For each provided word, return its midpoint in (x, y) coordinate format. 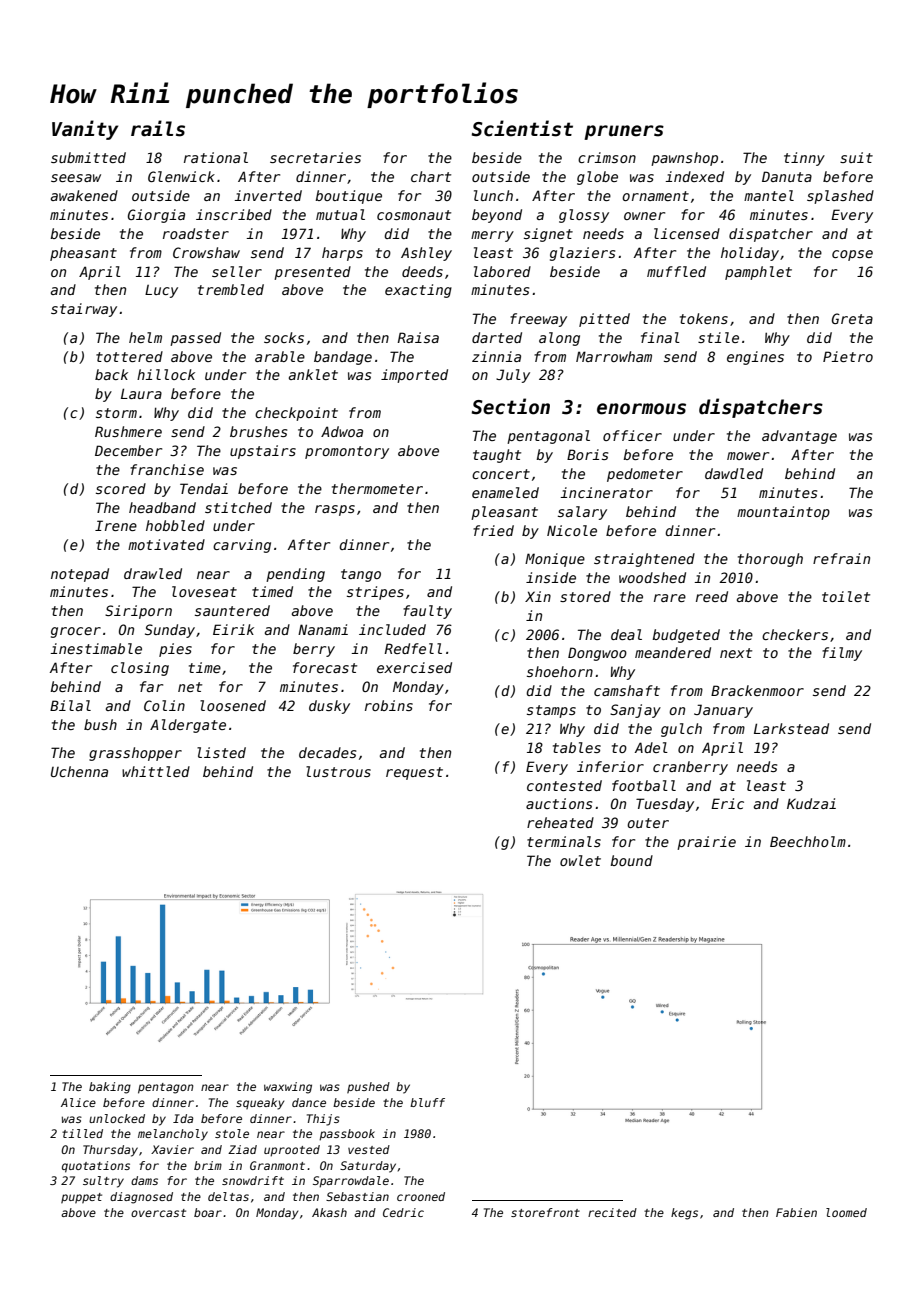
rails (158, 128)
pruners (624, 132)
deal (626, 634)
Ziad (242, 1149)
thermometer (377, 488)
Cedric (403, 1212)
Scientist (522, 128)
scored (121, 488)
